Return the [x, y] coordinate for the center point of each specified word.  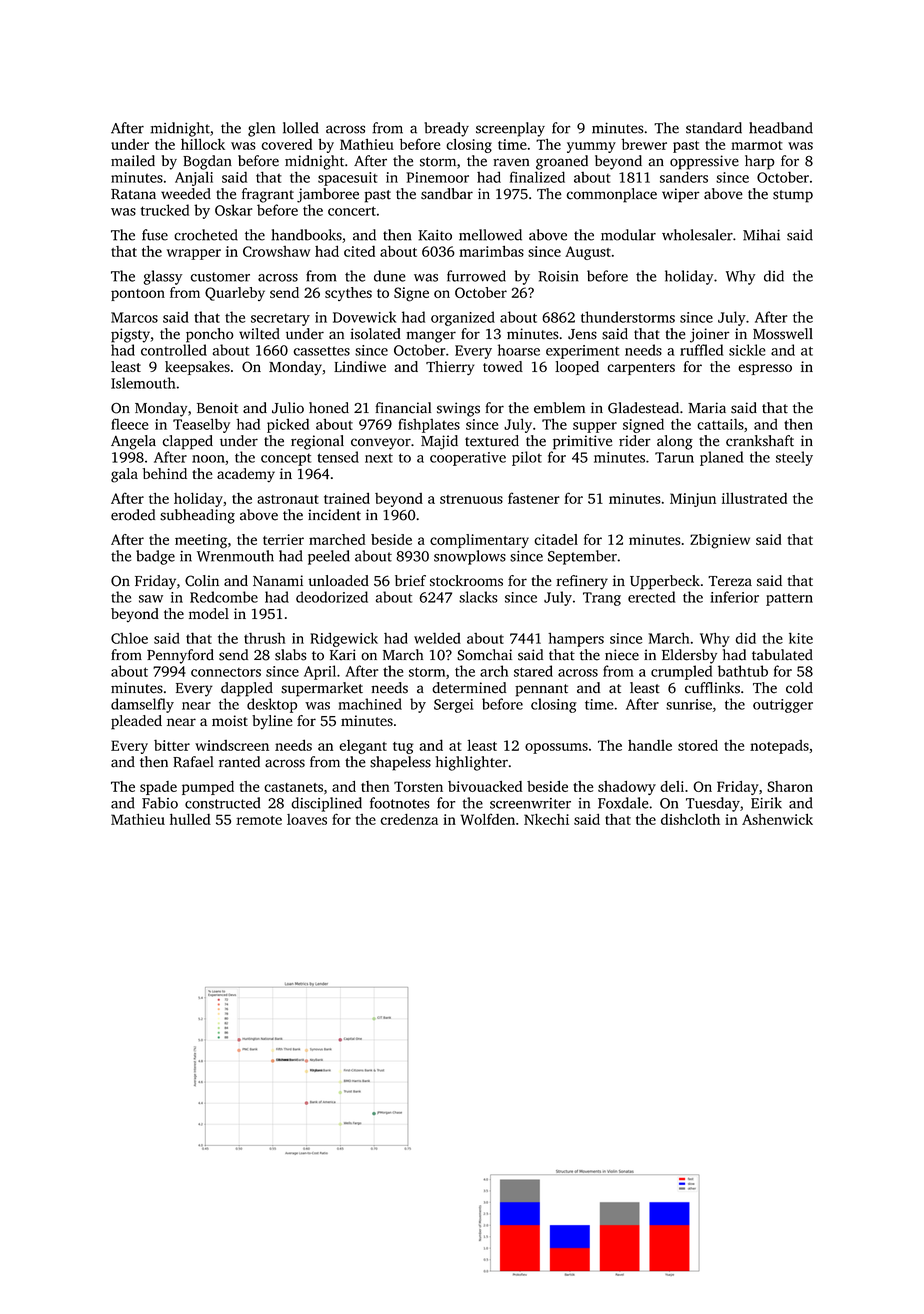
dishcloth [690, 819]
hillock [203, 144]
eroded [133, 515]
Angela [133, 442]
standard [714, 128]
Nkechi [546, 819]
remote [259, 820]
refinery [582, 582]
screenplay [510, 129]
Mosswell [783, 334]
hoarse [519, 350]
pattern [789, 599]
